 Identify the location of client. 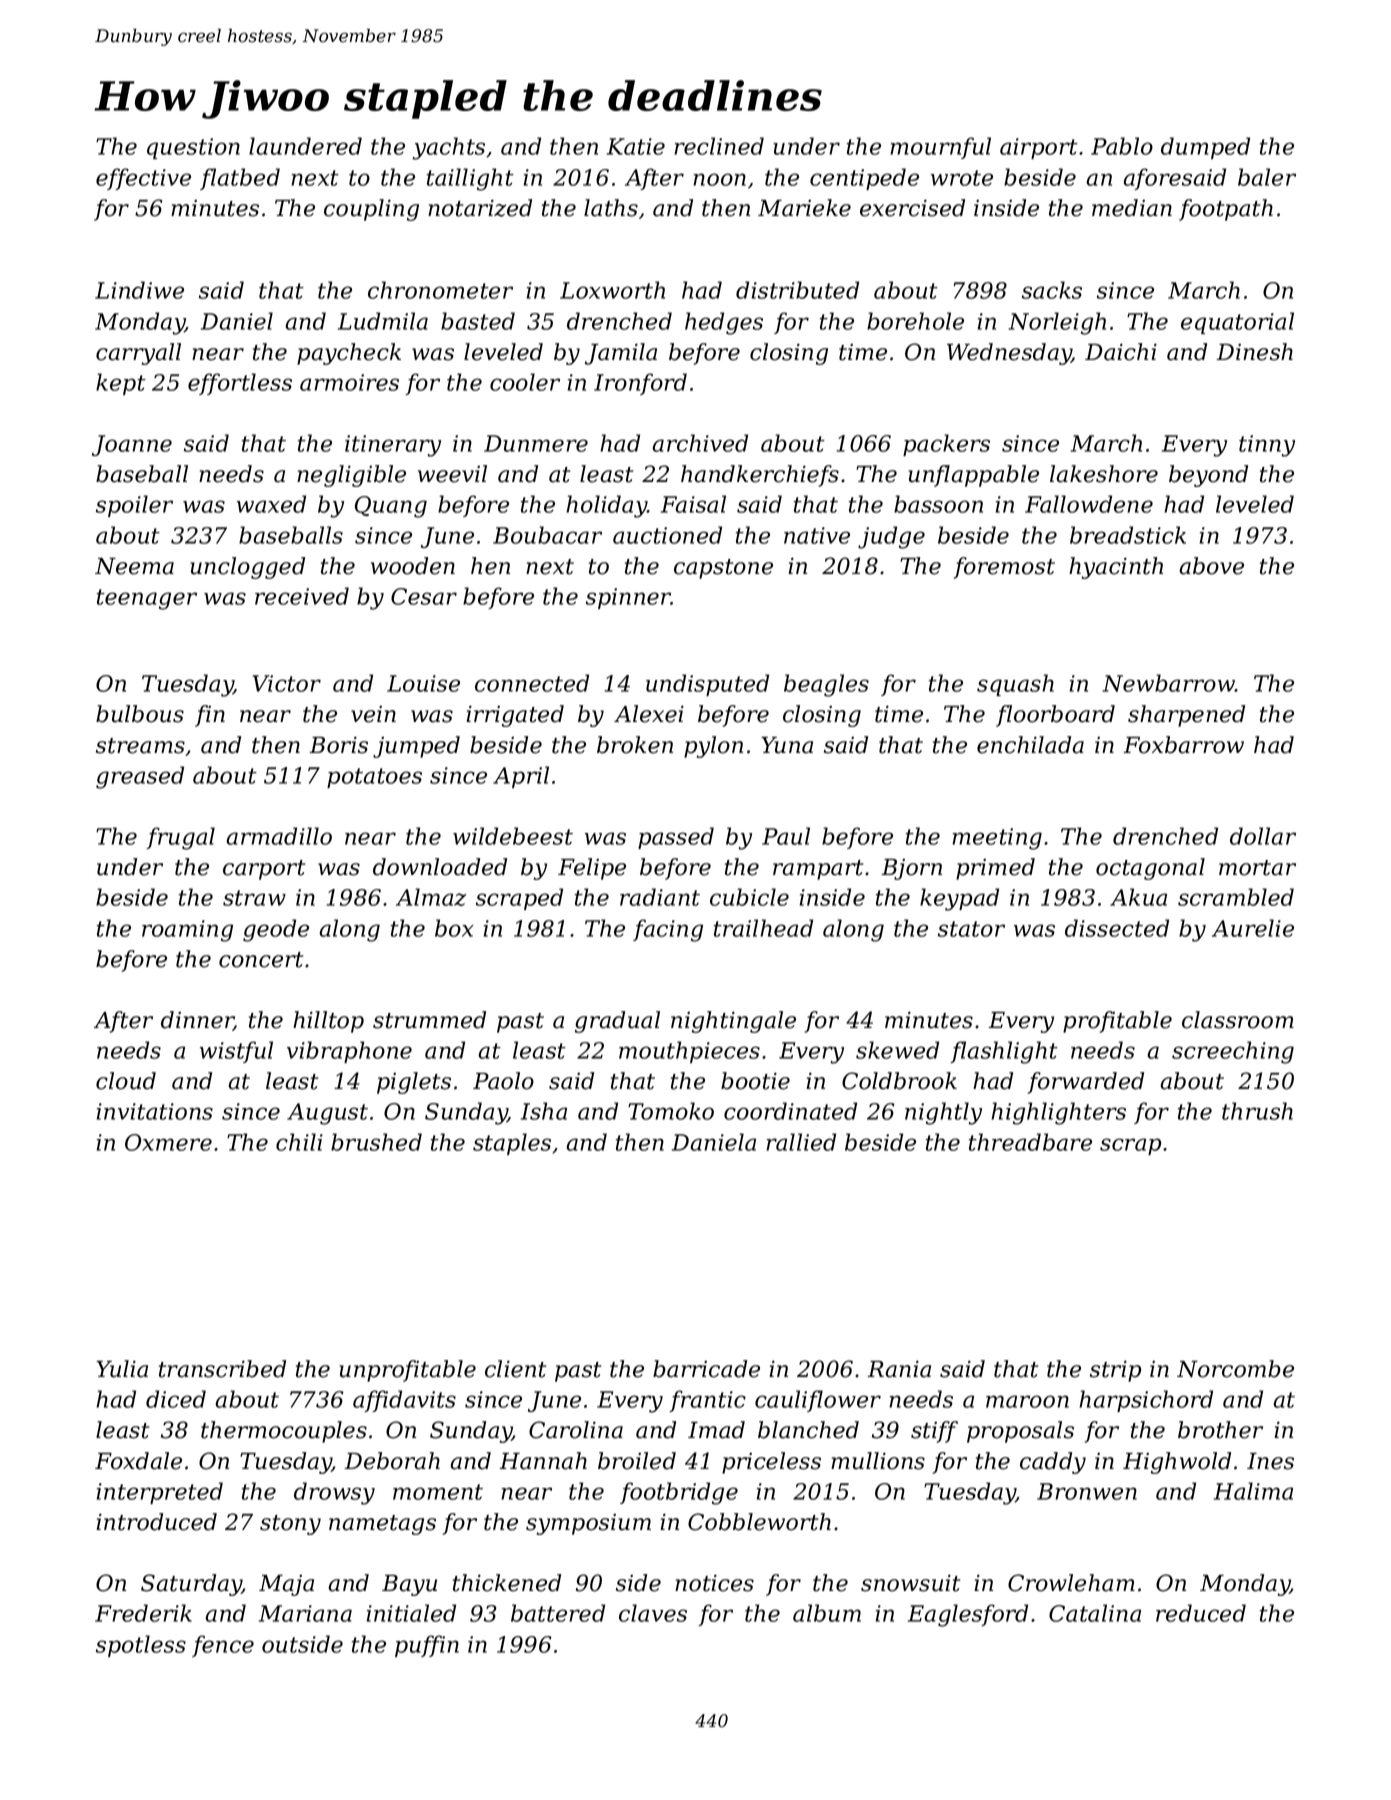
(515, 1369).
